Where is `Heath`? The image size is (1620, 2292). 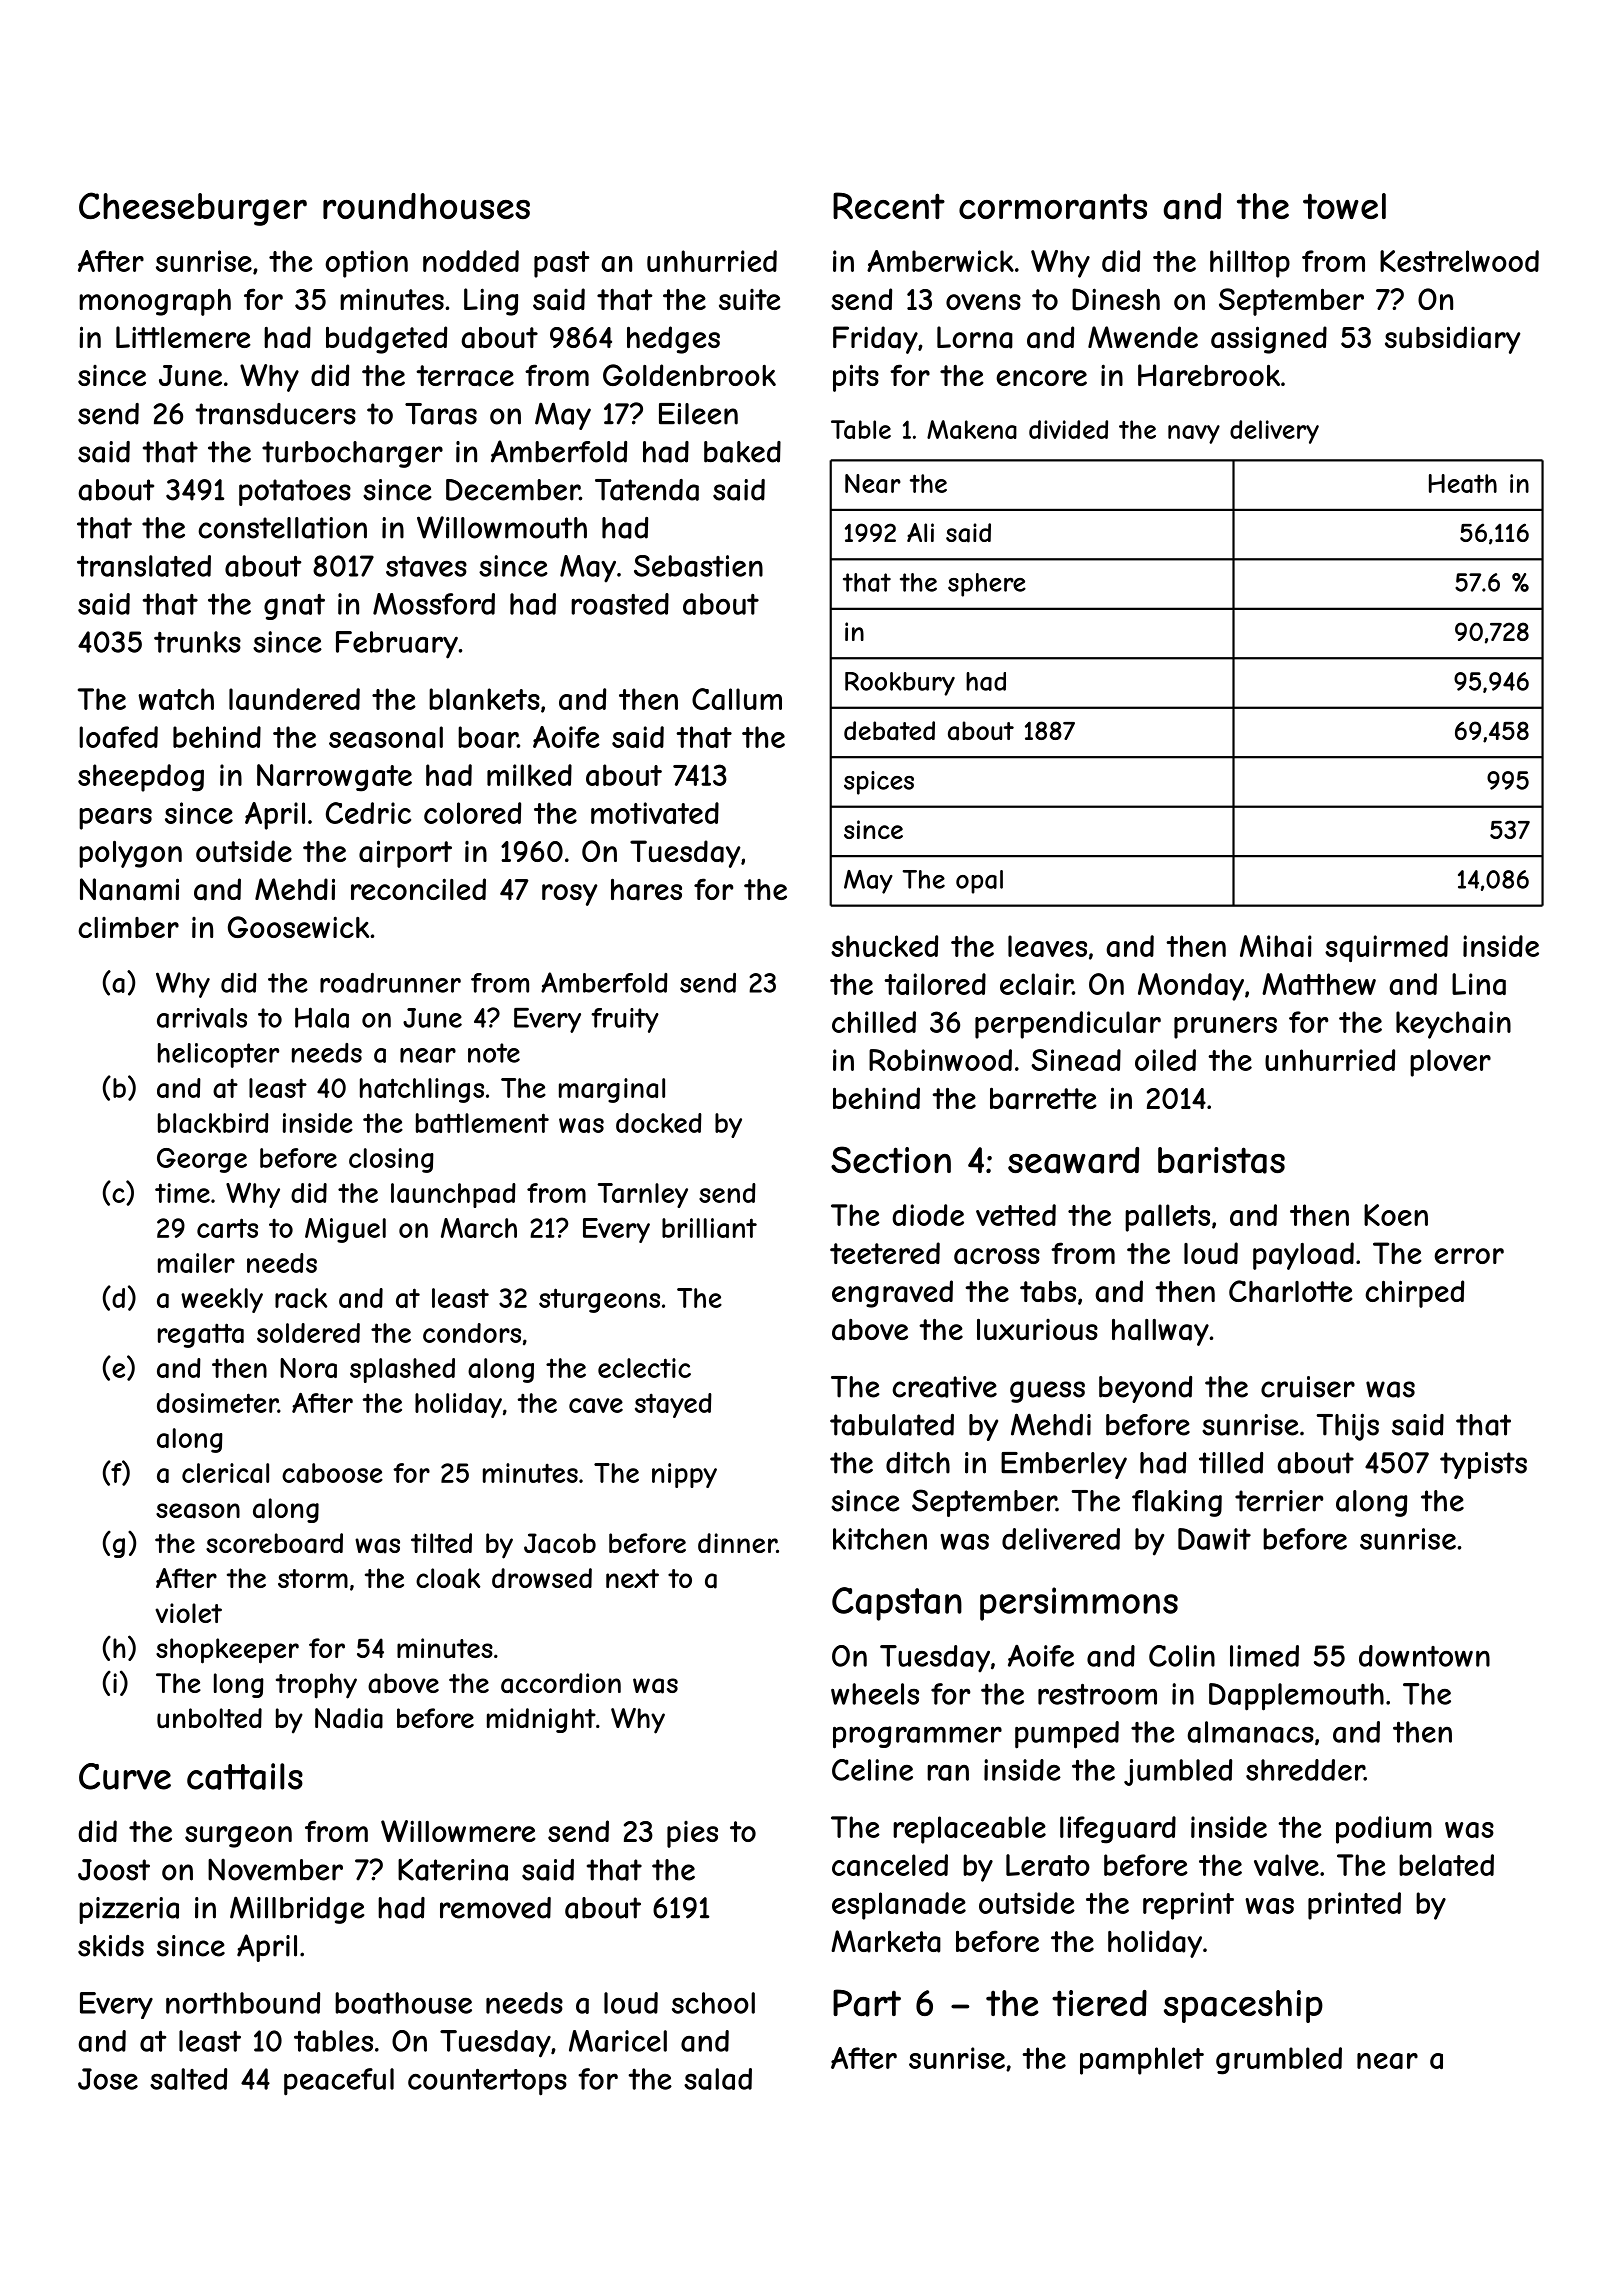
Heath is located at coordinates (1463, 483).
